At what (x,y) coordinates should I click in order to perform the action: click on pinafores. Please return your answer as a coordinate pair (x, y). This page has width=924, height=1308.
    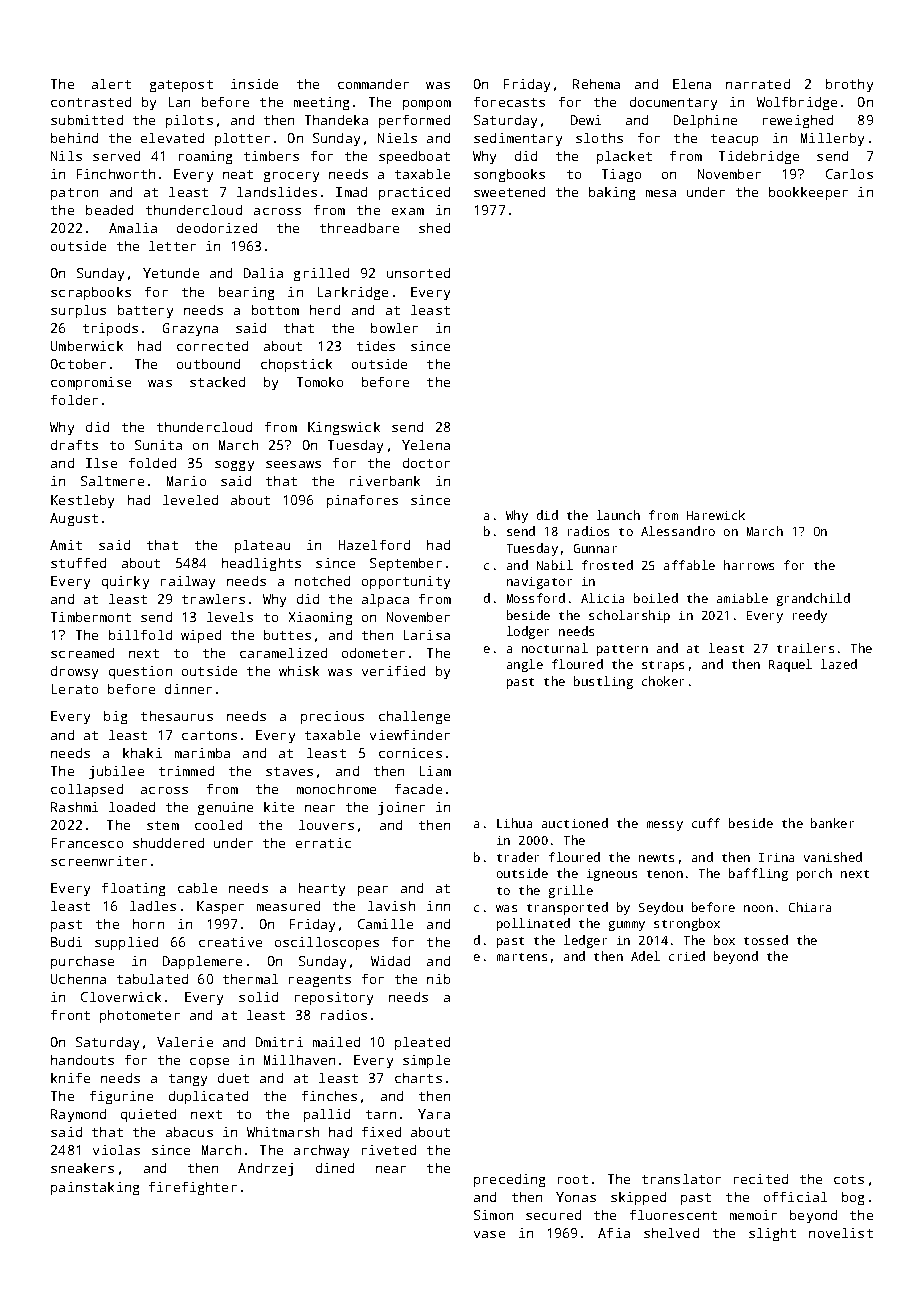
    Looking at the image, I should click on (362, 501).
